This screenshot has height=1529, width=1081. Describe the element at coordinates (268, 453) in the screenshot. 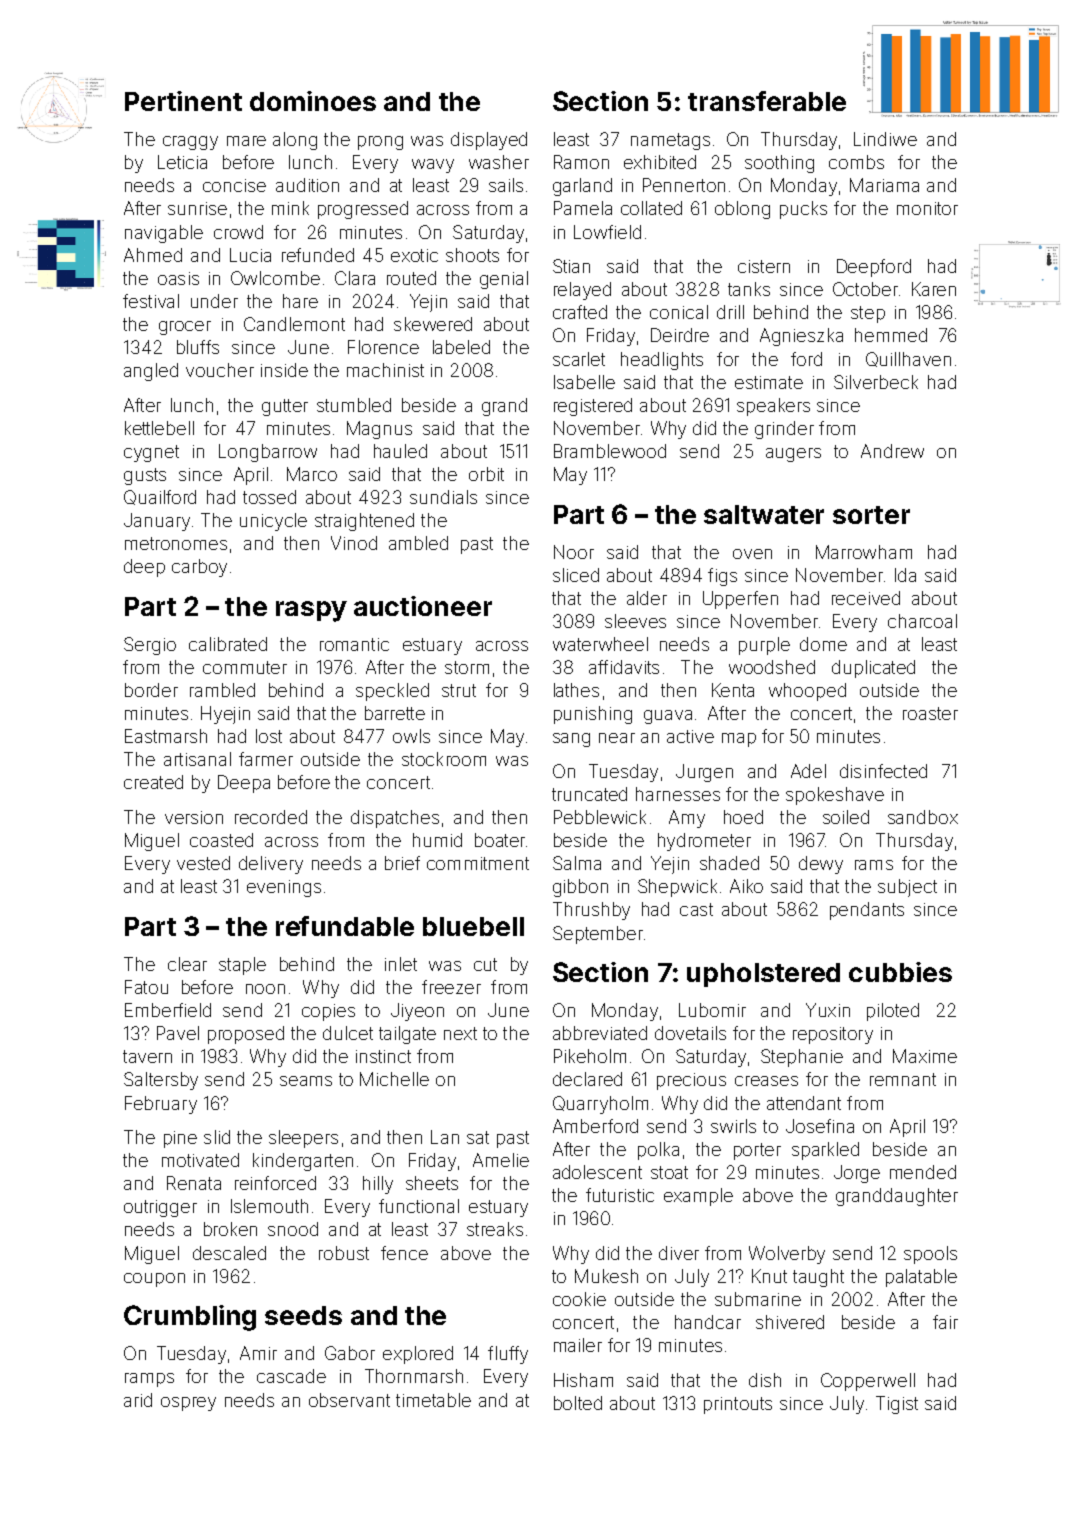

I see `Longbarrow` at that location.
